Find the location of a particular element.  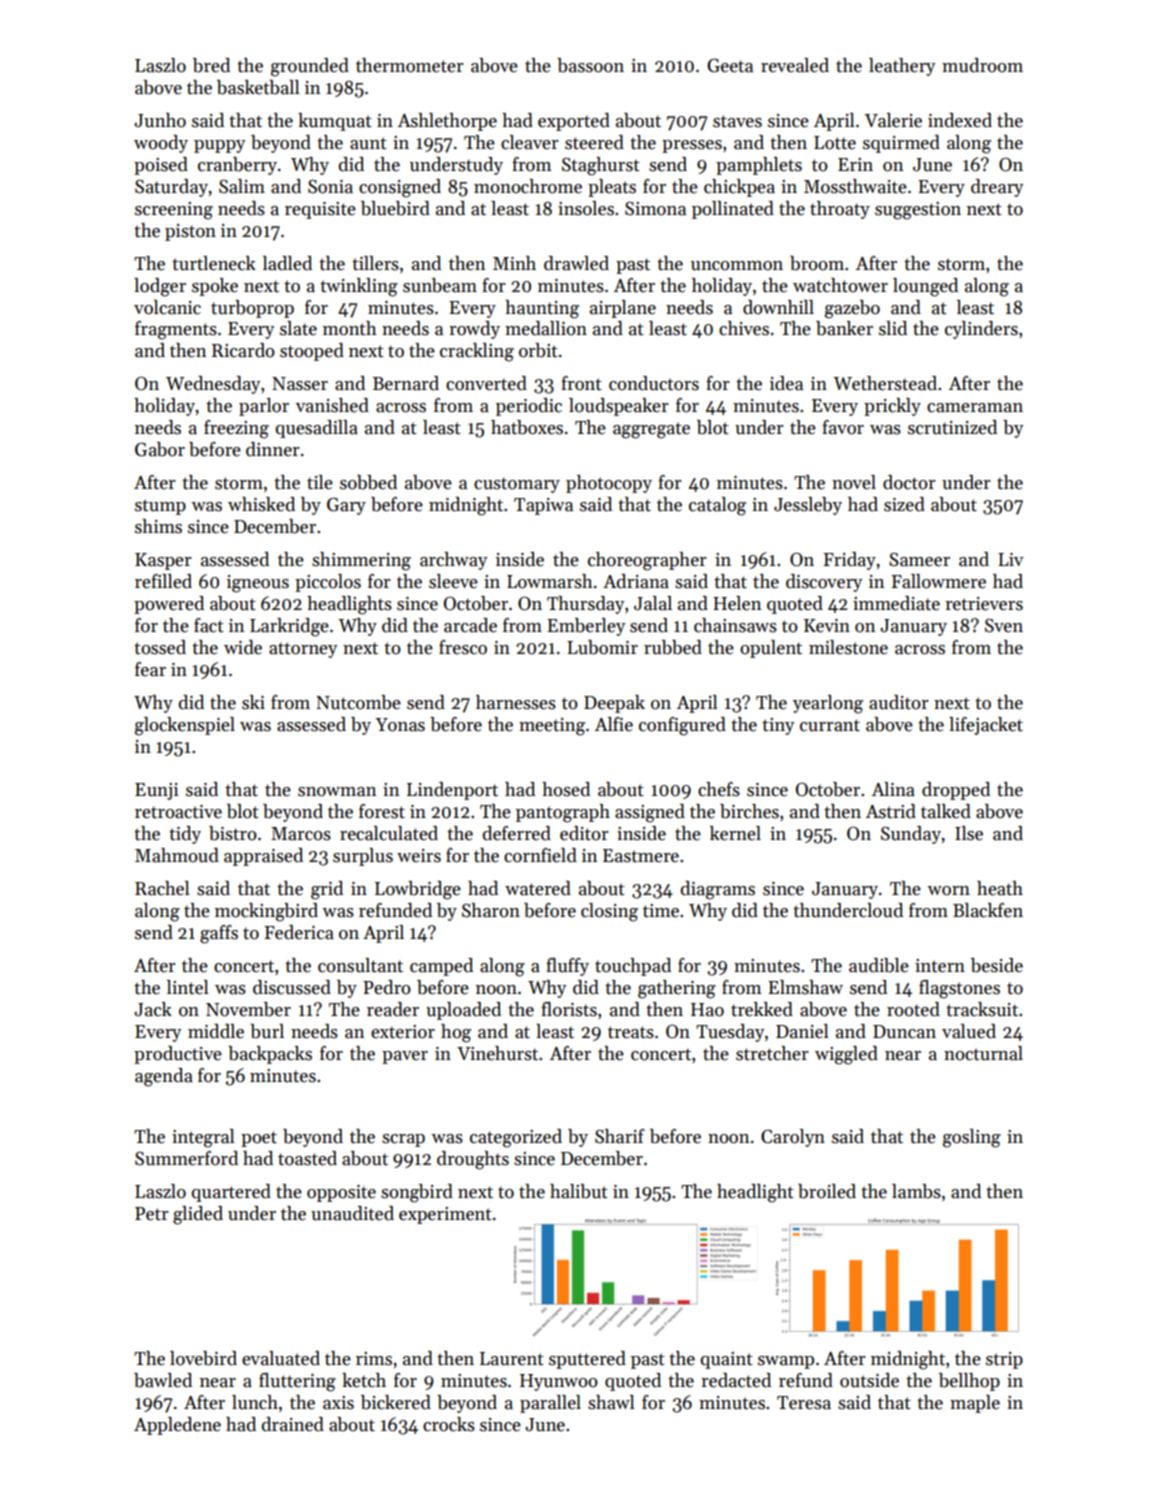

thermometer is located at coordinates (410, 65).
